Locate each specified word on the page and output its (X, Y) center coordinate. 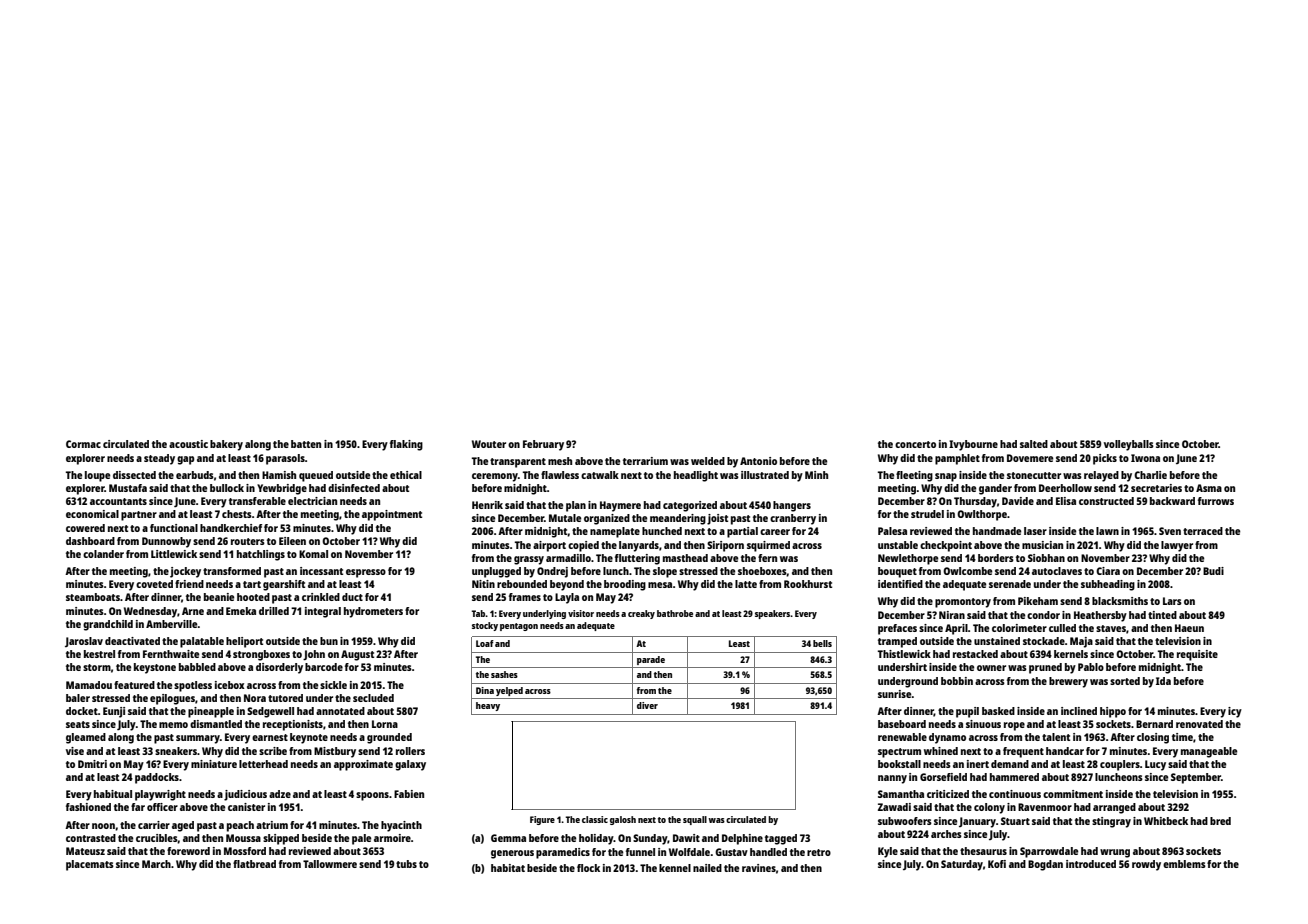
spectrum (899, 753)
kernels (1071, 654)
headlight (696, 476)
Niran (952, 615)
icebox (230, 685)
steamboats (93, 597)
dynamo (947, 738)
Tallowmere (330, 864)
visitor (581, 613)
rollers (410, 751)
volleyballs (1129, 445)
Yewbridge (282, 489)
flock (588, 868)
